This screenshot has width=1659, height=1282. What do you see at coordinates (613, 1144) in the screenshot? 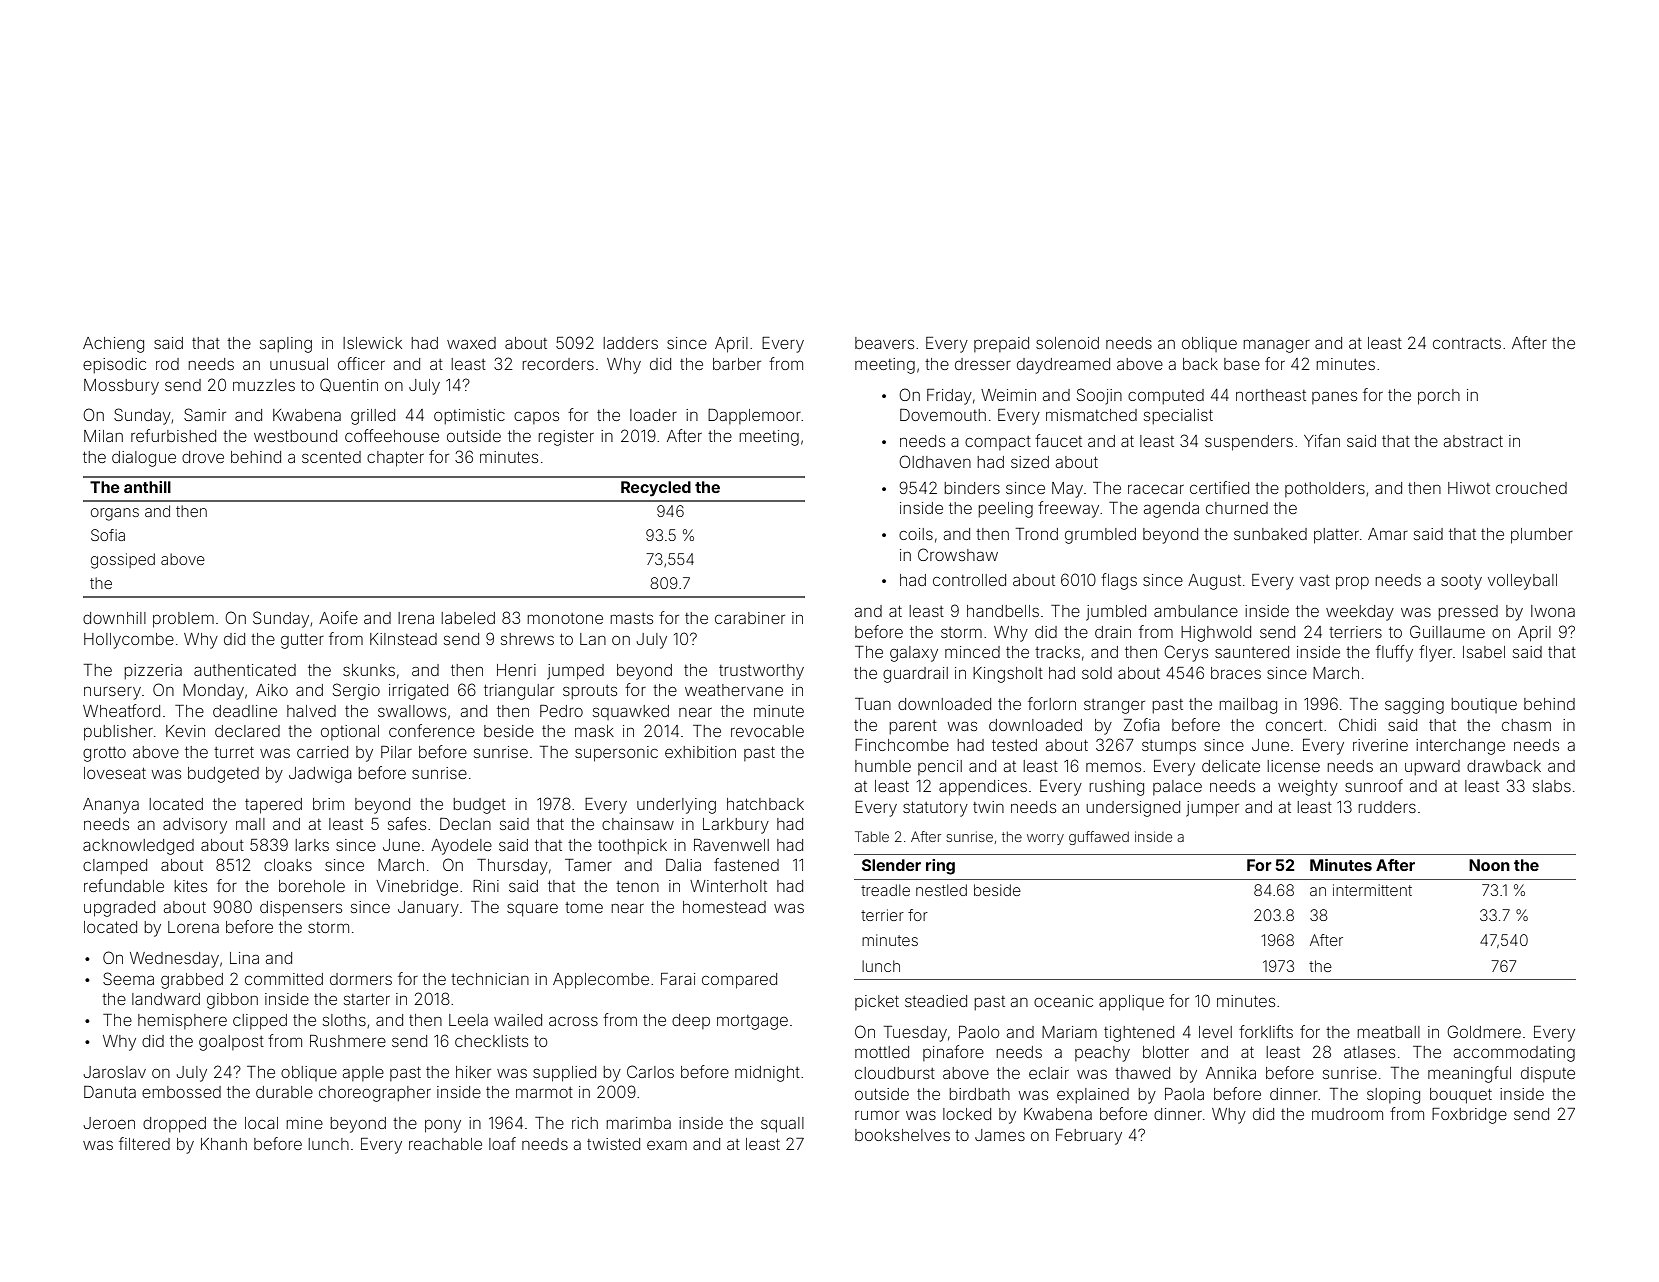
I see `twisted` at bounding box center [613, 1144].
